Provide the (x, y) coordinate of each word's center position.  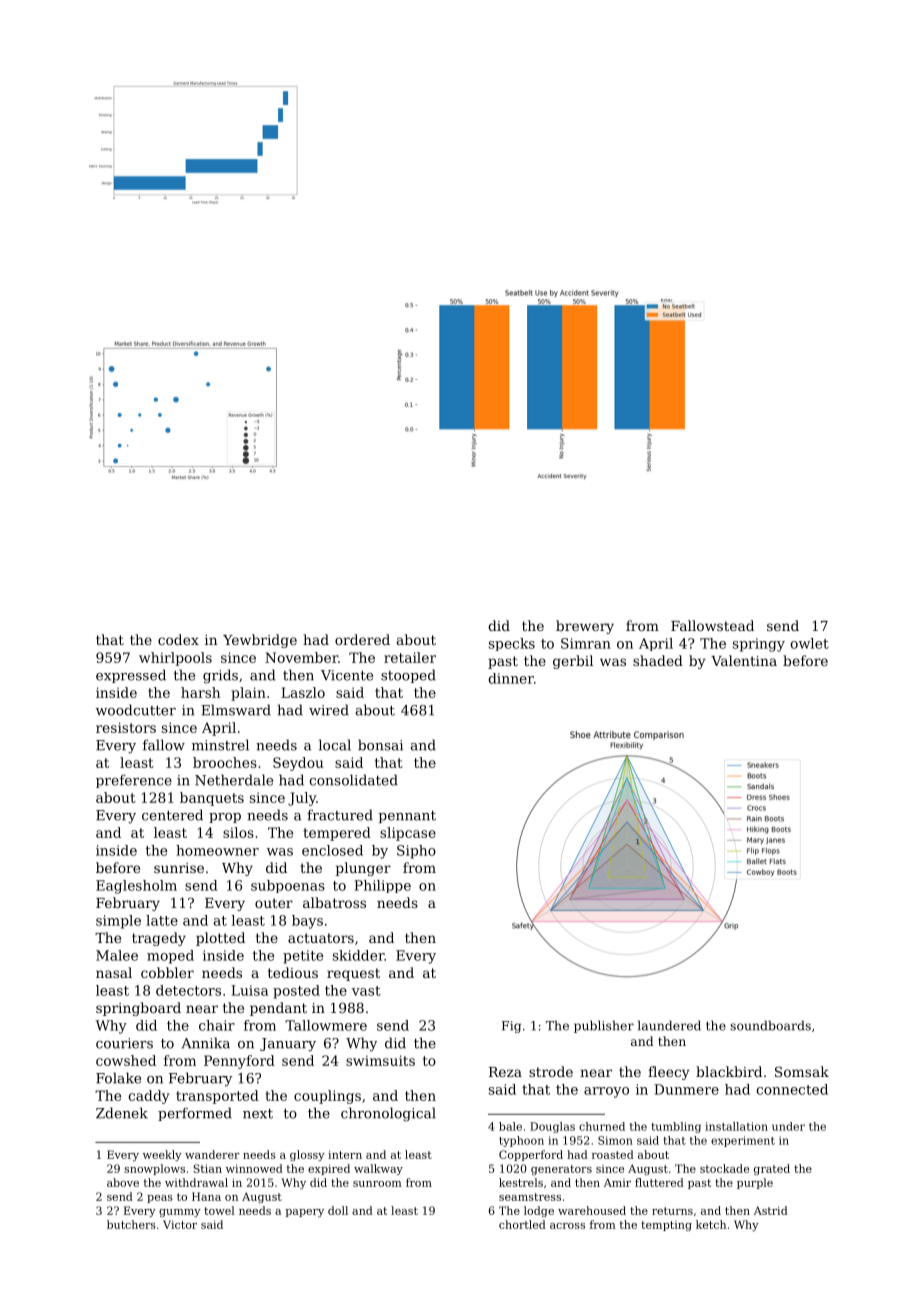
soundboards (770, 1025)
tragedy (159, 939)
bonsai (380, 745)
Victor (180, 1224)
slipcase (408, 834)
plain (248, 694)
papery (305, 1213)
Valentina (744, 660)
